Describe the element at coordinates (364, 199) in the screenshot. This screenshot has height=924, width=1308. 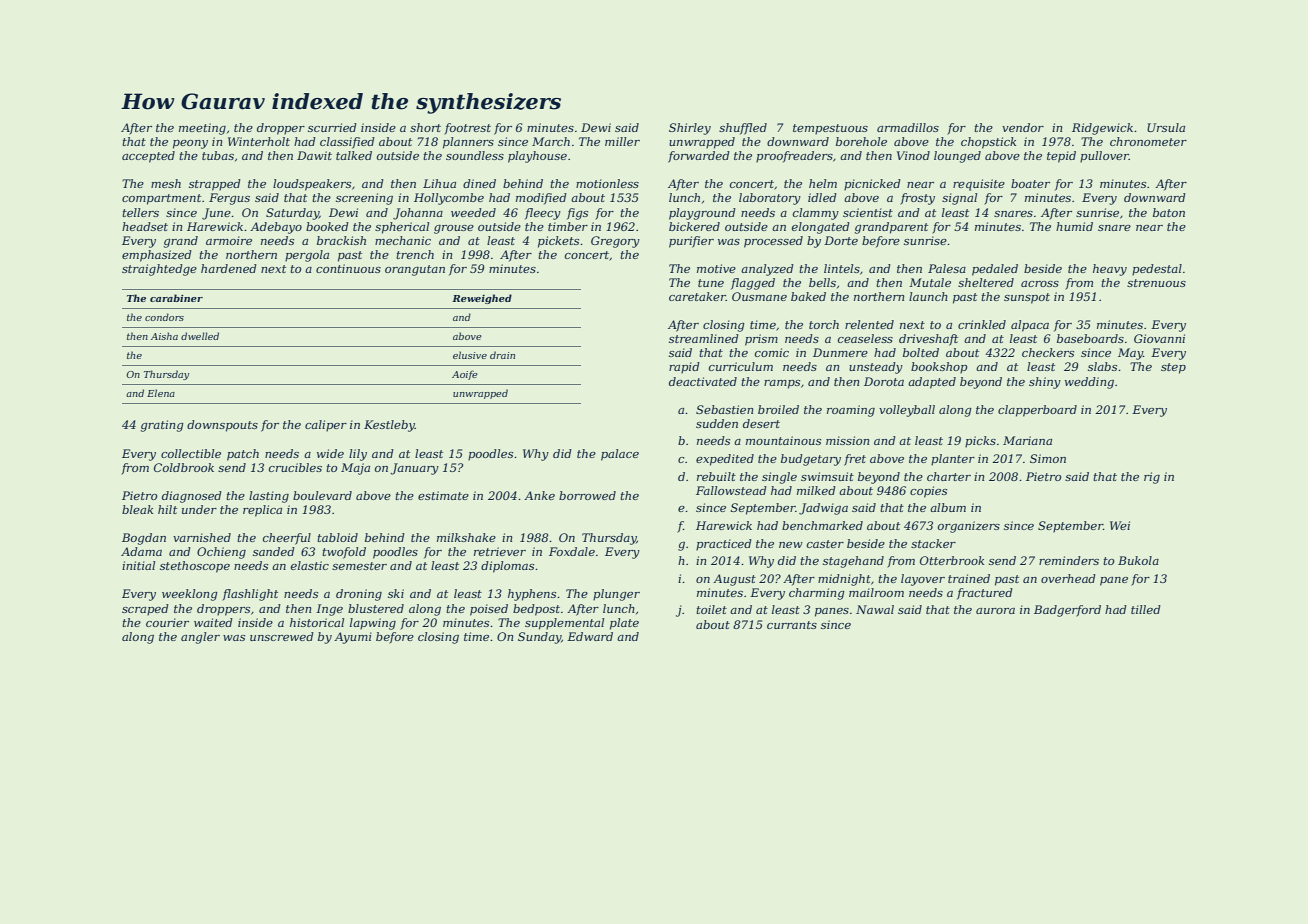
I see `screening` at that location.
